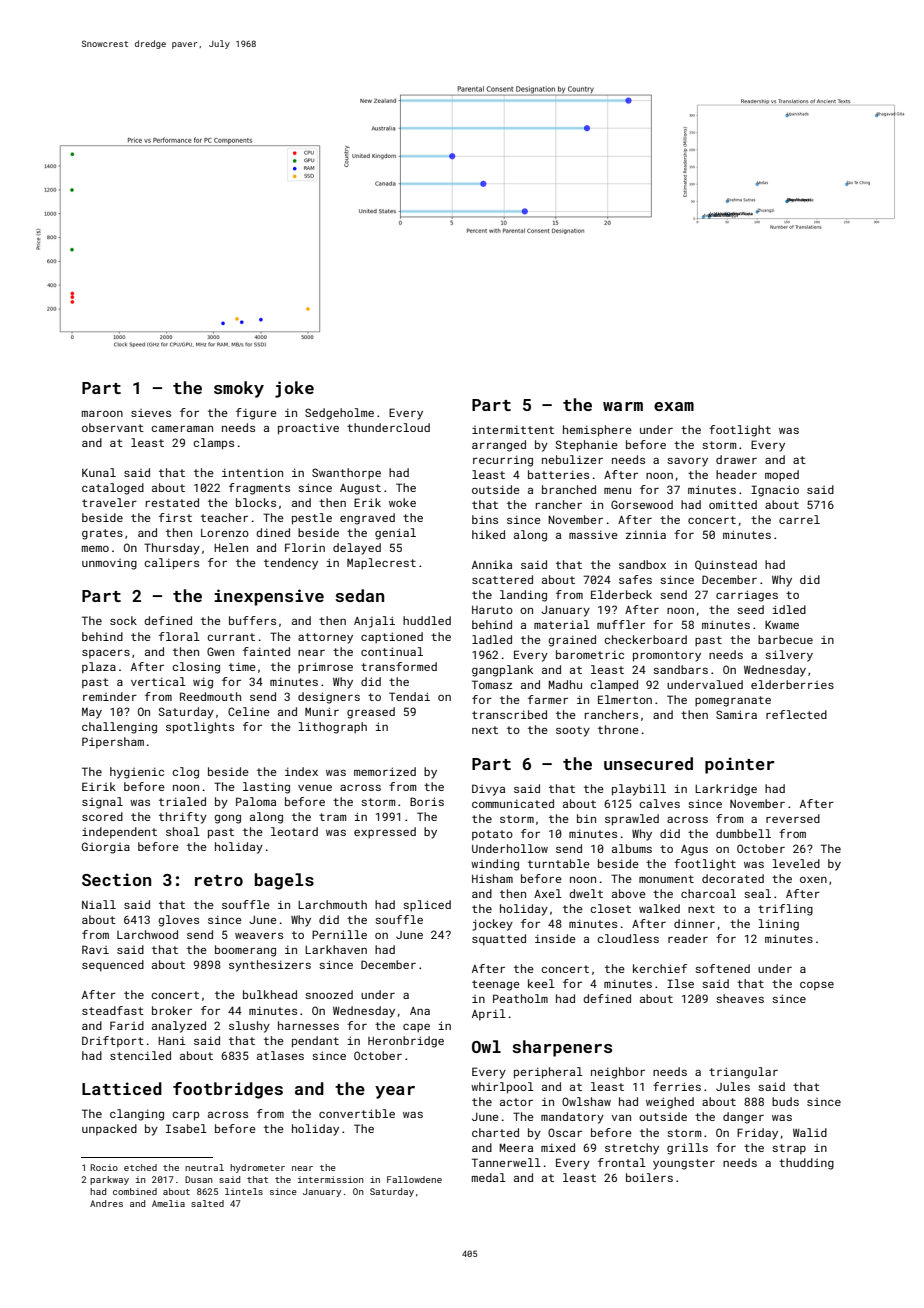 The image size is (924, 1308). I want to click on snoozed, so click(329, 994).
